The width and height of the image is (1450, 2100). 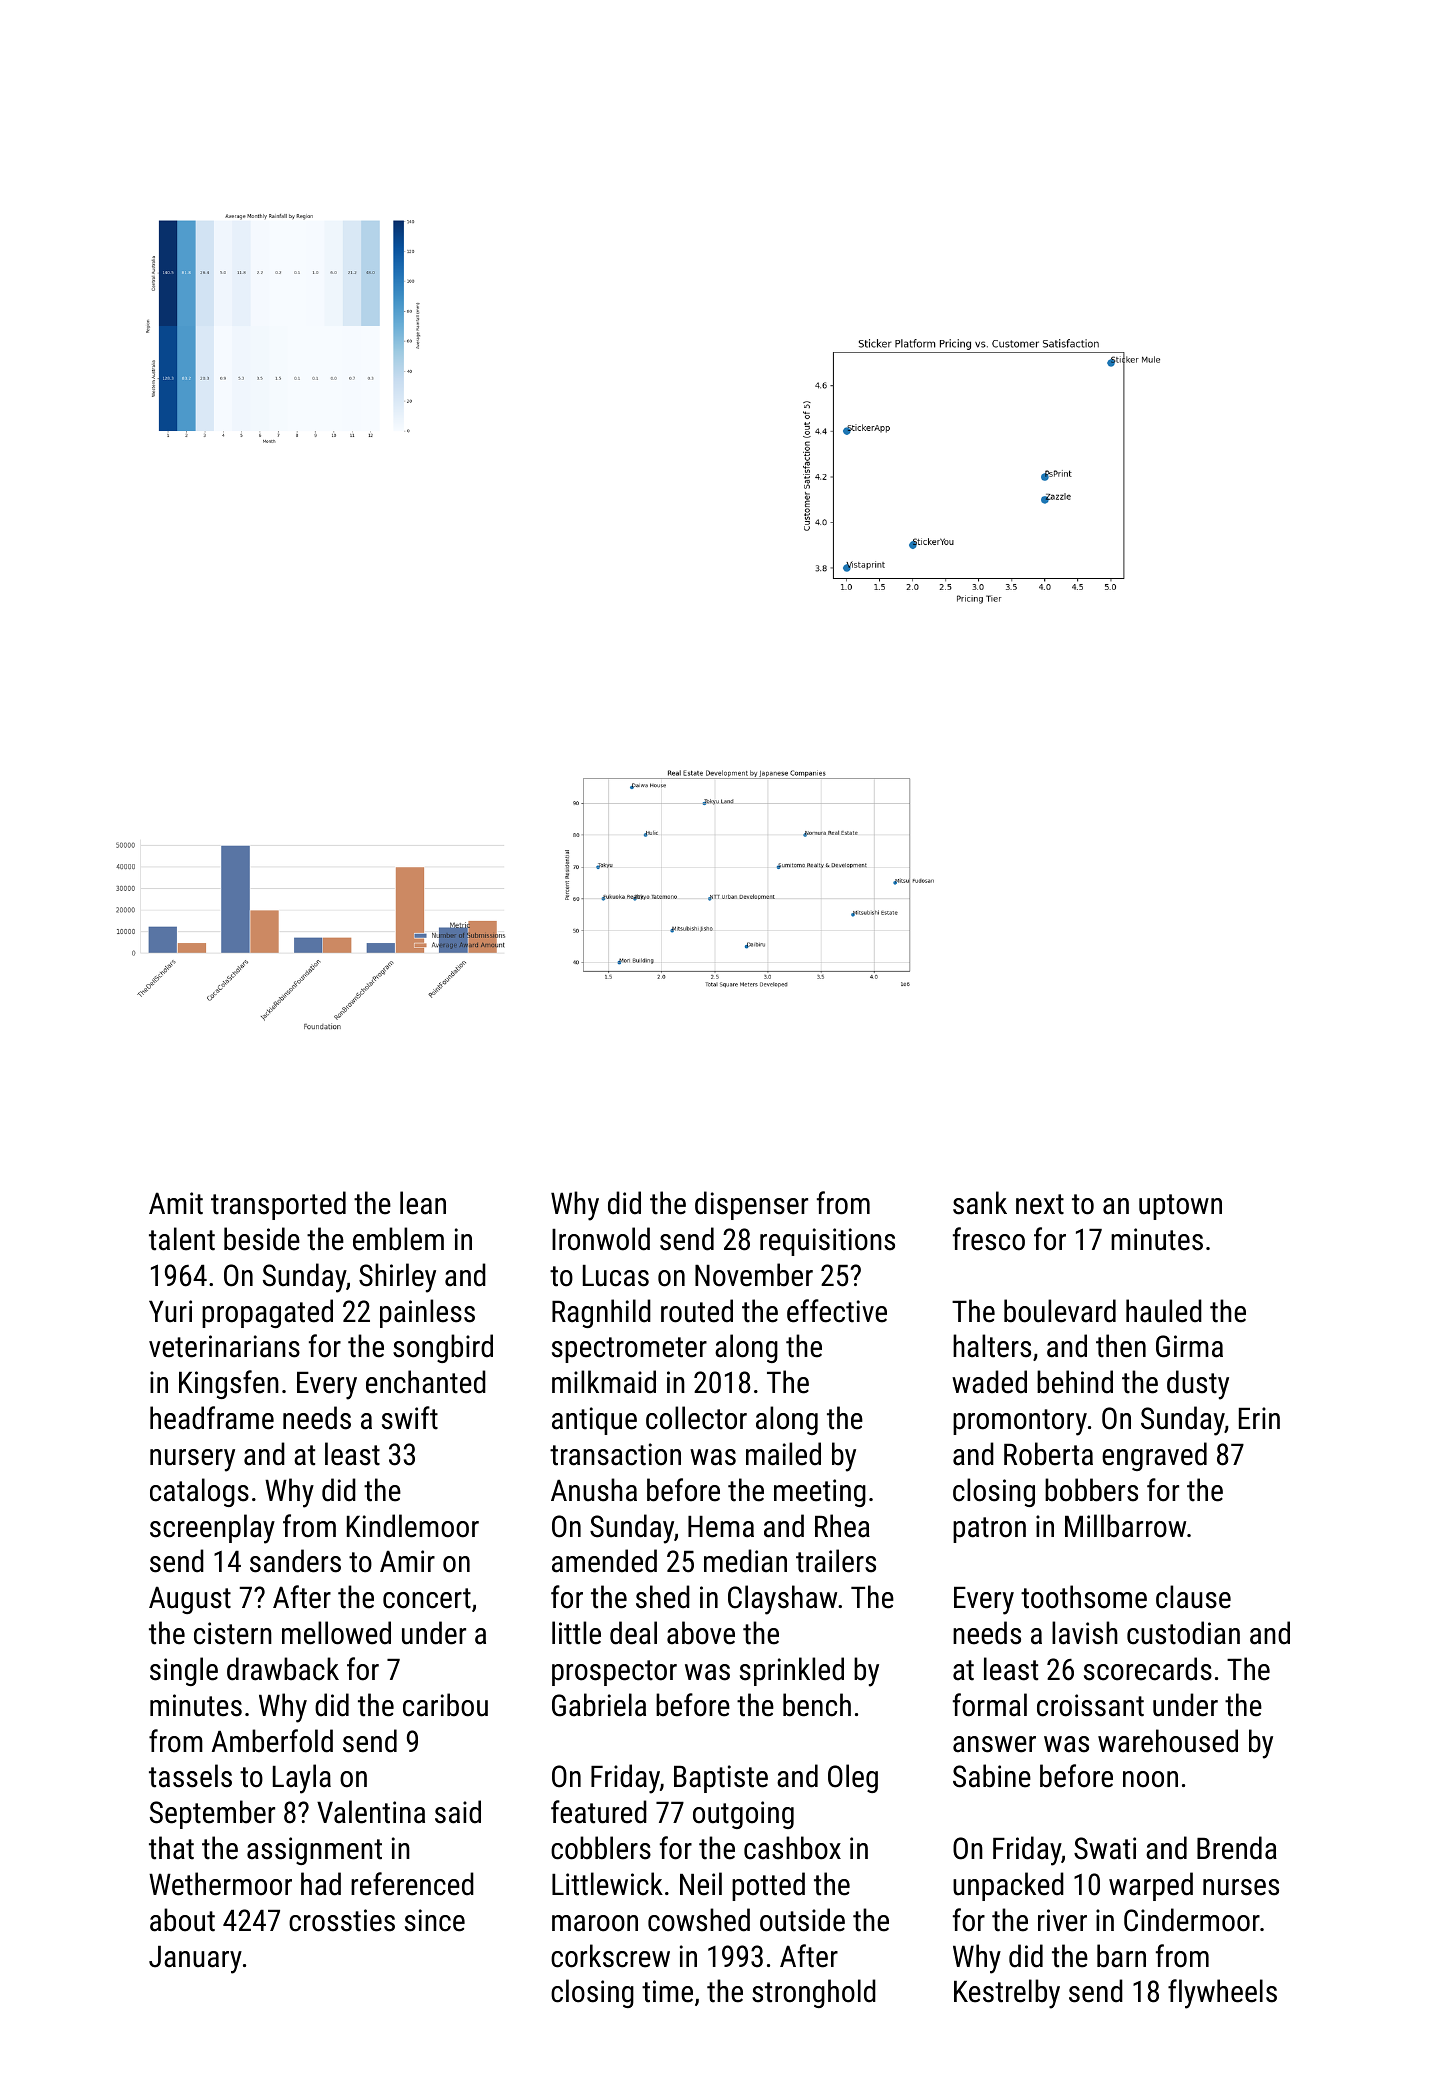 What do you see at coordinates (696, 1418) in the image?
I see `collector` at bounding box center [696, 1418].
